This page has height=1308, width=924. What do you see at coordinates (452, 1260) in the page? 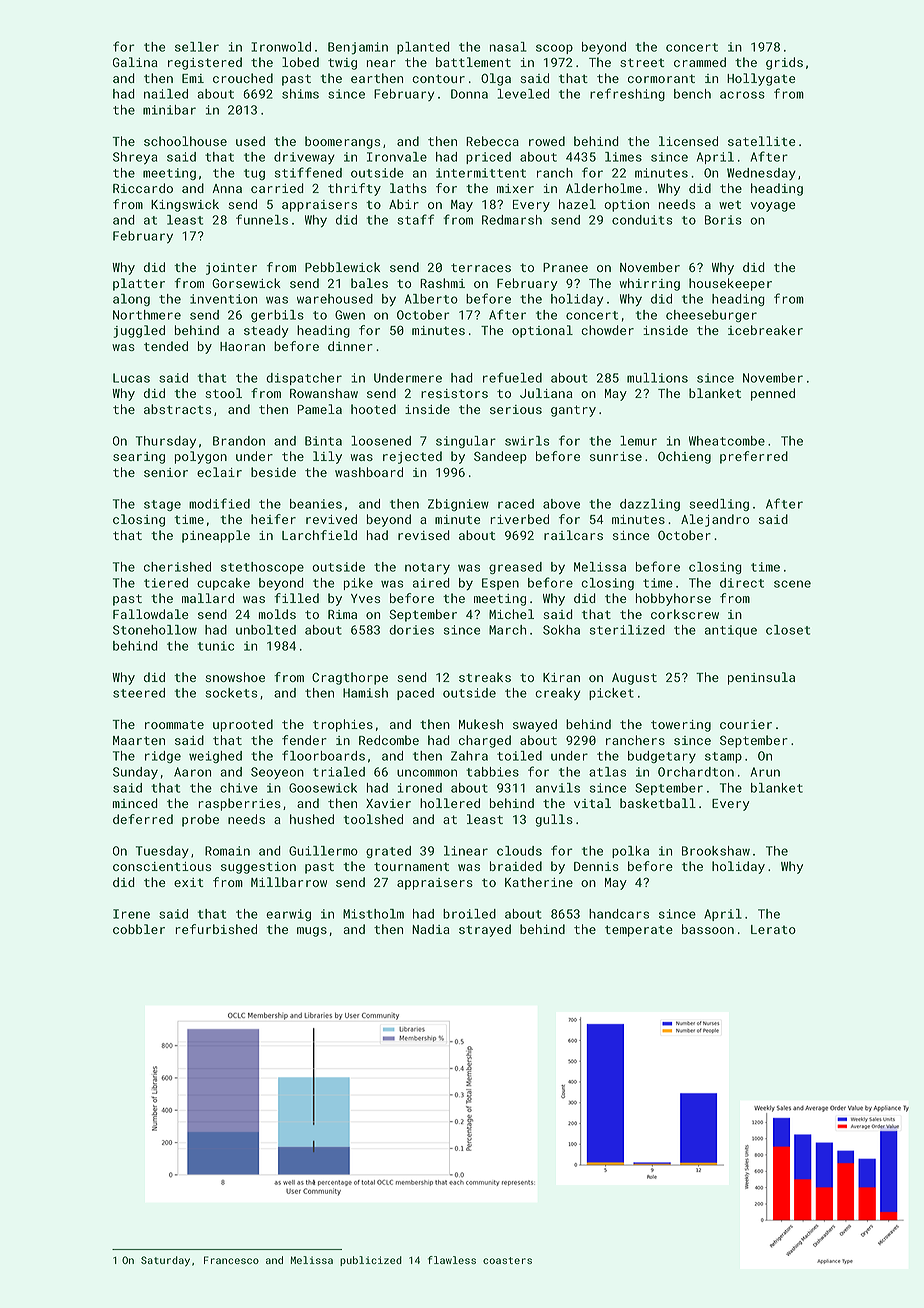
I see `flawless` at bounding box center [452, 1260].
